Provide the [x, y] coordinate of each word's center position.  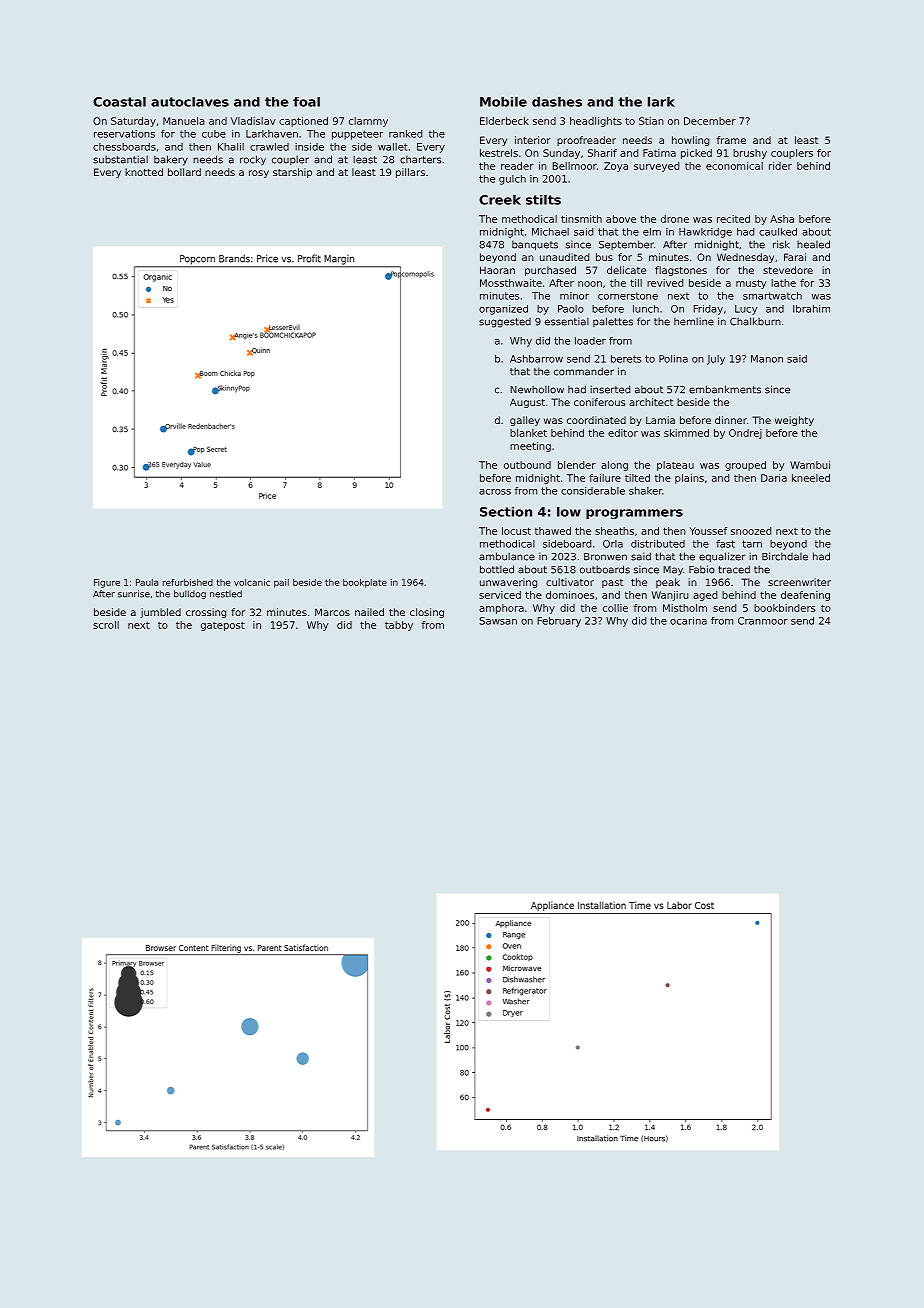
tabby [399, 626]
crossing [206, 613]
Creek [500, 199]
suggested [505, 323]
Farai [795, 257]
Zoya [616, 167]
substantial [120, 159]
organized [503, 310]
